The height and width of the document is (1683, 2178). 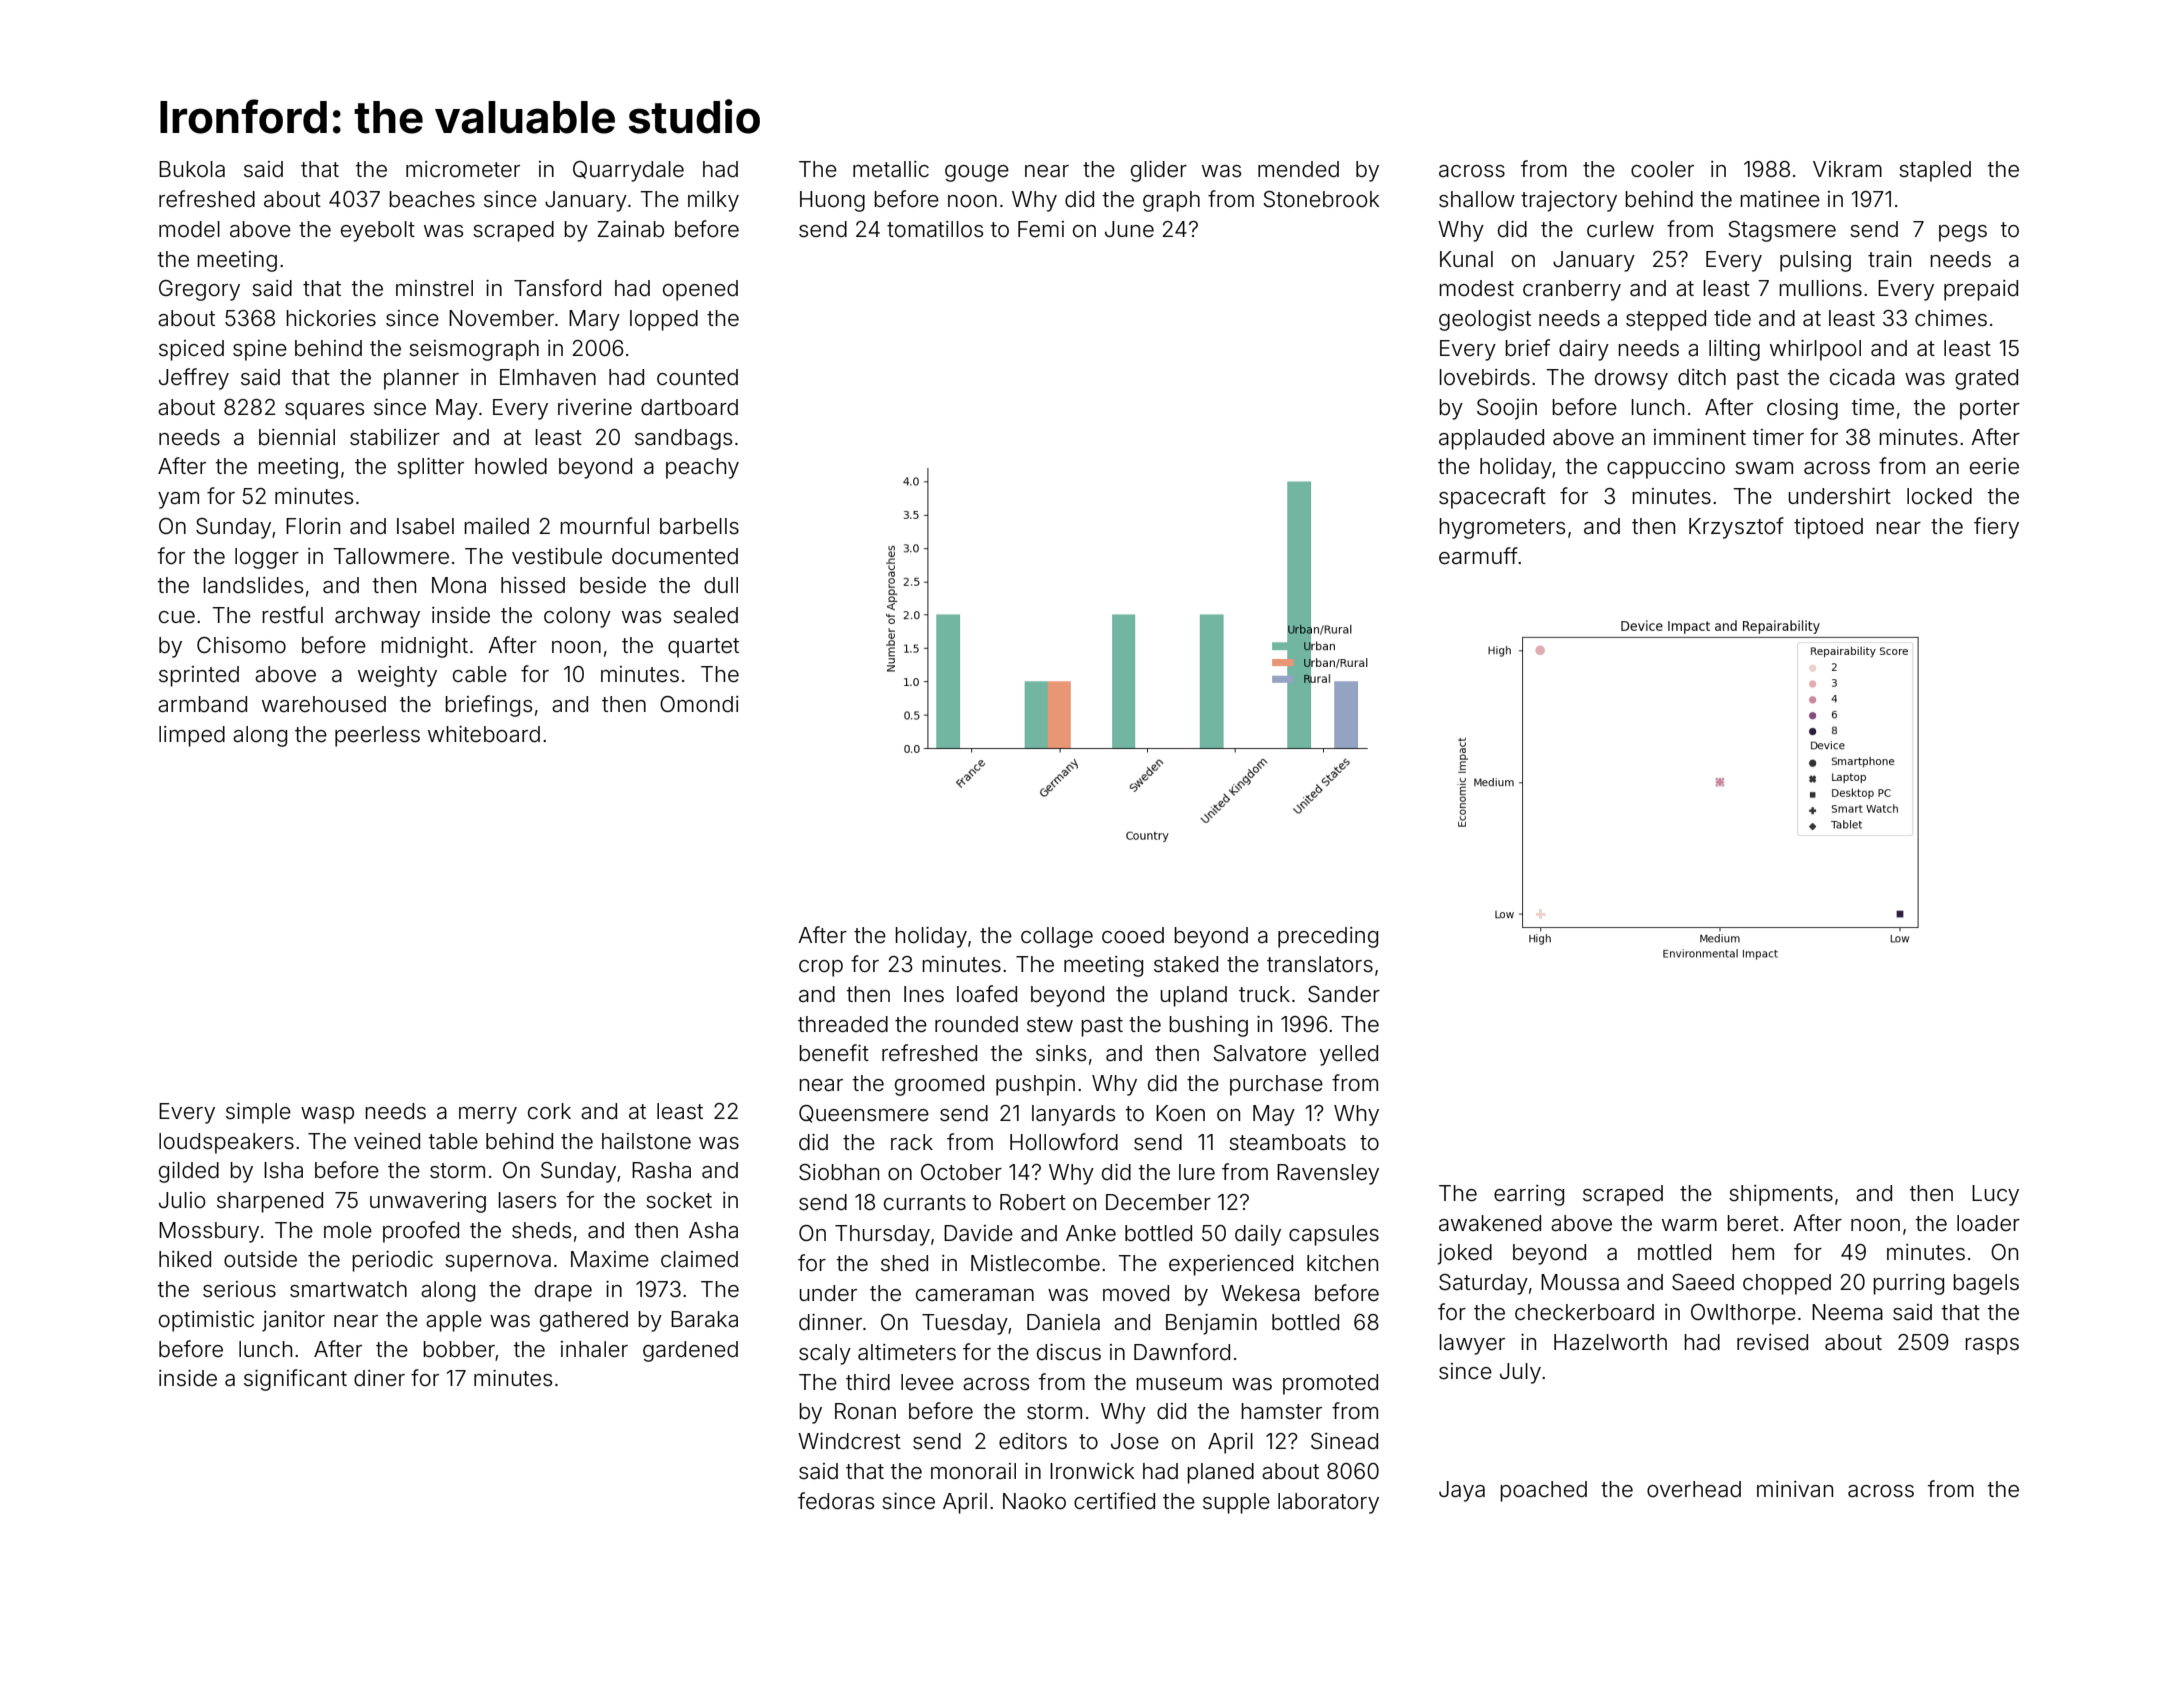 What do you see at coordinates (1584, 1312) in the document?
I see `checkerboard` at bounding box center [1584, 1312].
